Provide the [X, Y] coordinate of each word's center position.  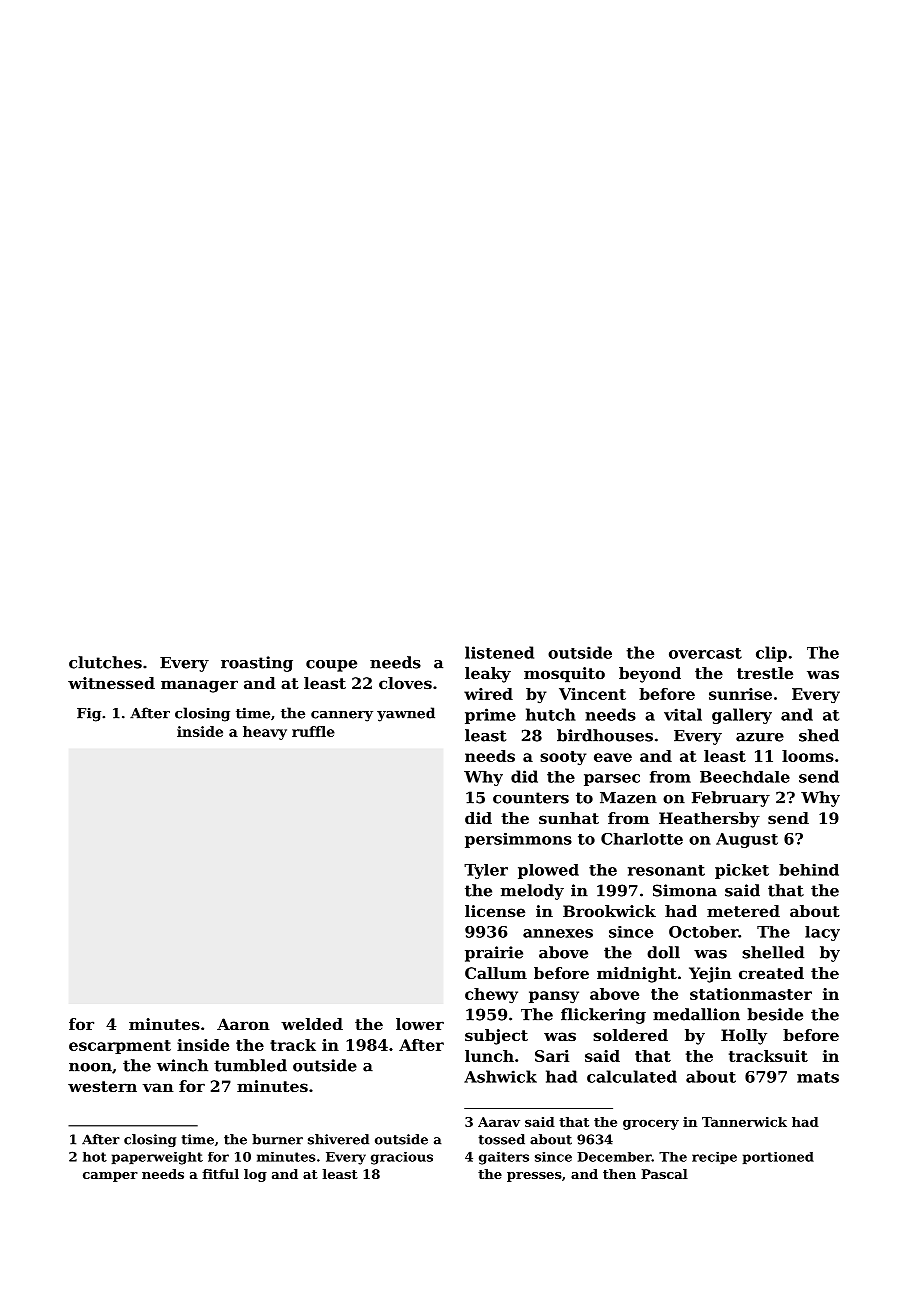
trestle [765, 673]
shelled [773, 952]
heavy [265, 733]
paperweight [157, 1158]
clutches [105, 662]
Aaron [243, 1024]
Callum [496, 973]
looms [808, 756]
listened [499, 652]
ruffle [313, 731]
